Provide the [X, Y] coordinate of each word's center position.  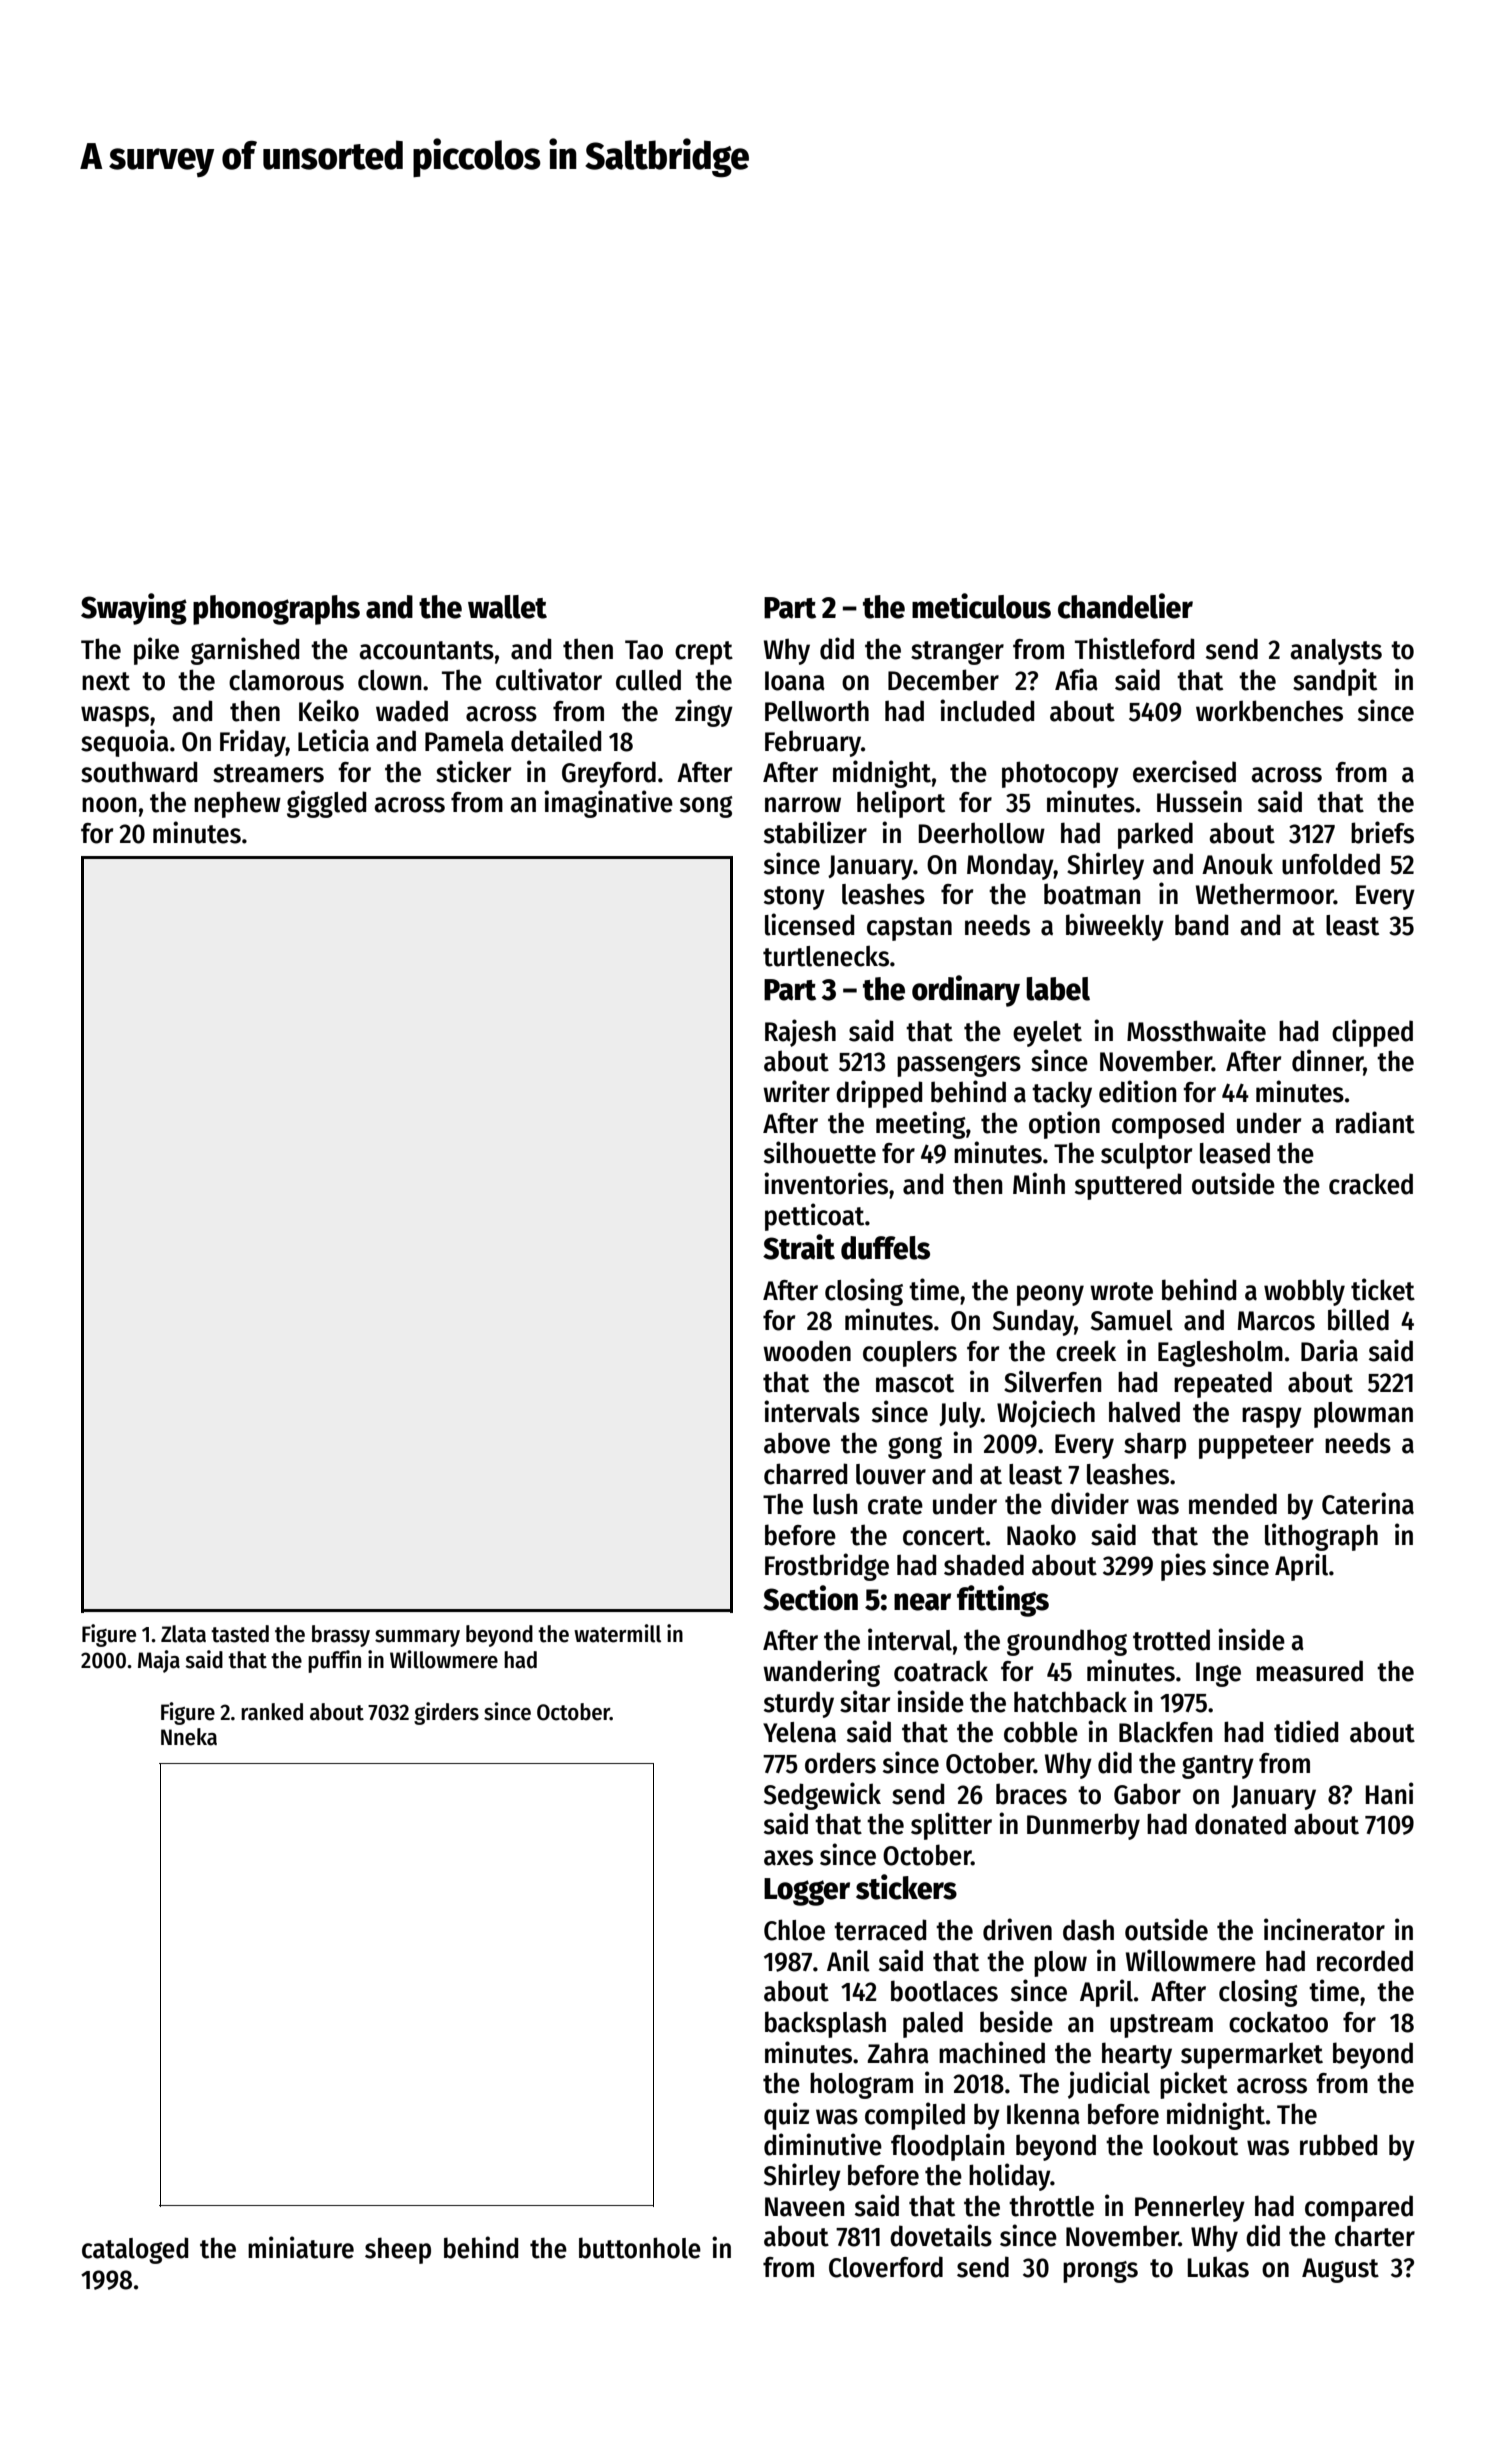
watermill [617, 1633]
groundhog [1067, 1642]
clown [390, 680]
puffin [334, 1661]
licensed [809, 924]
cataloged [135, 2250]
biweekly [1115, 927]
